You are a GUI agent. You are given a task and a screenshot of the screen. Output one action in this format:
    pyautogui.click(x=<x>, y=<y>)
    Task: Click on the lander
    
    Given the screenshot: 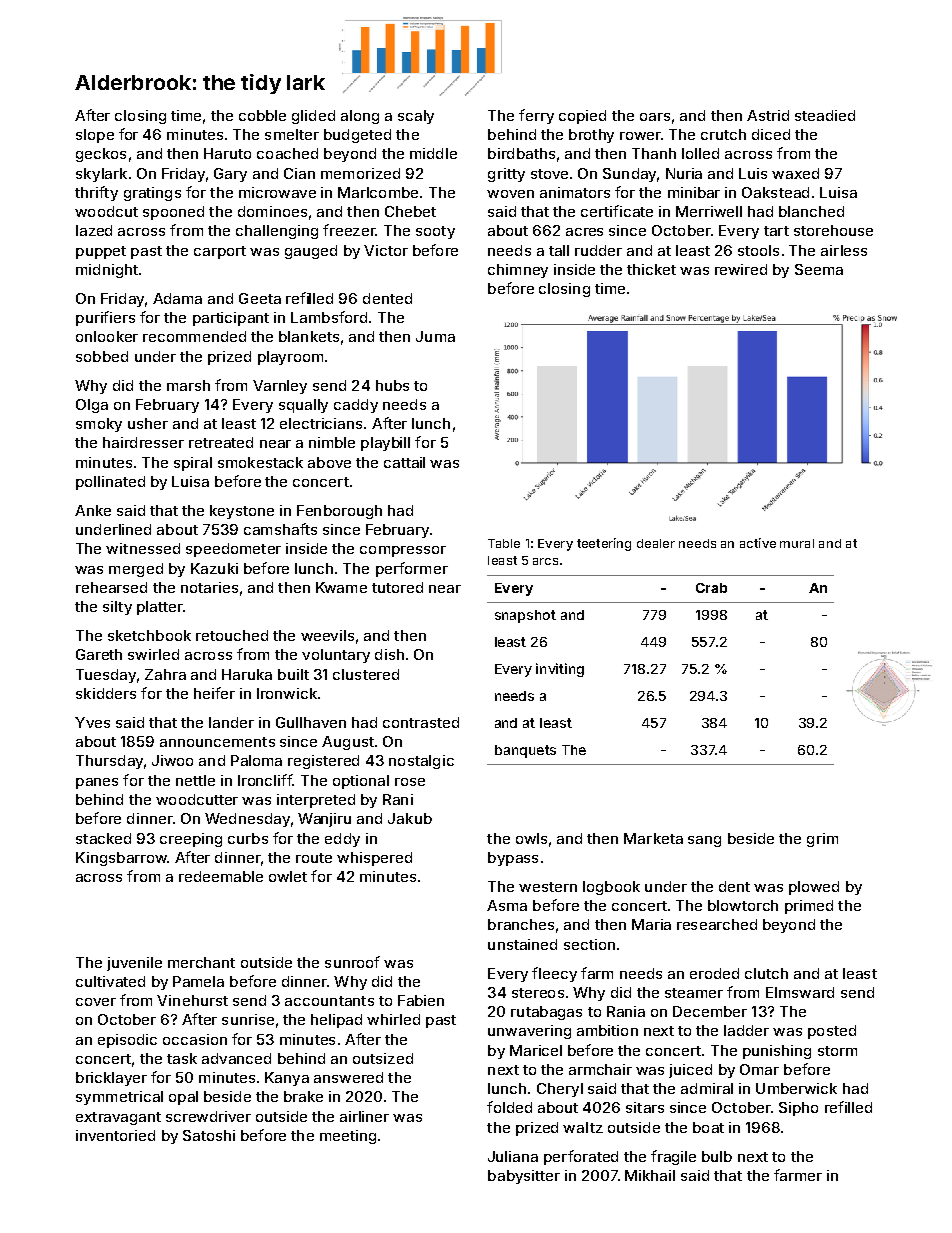 What is the action you would take?
    pyautogui.click(x=231, y=722)
